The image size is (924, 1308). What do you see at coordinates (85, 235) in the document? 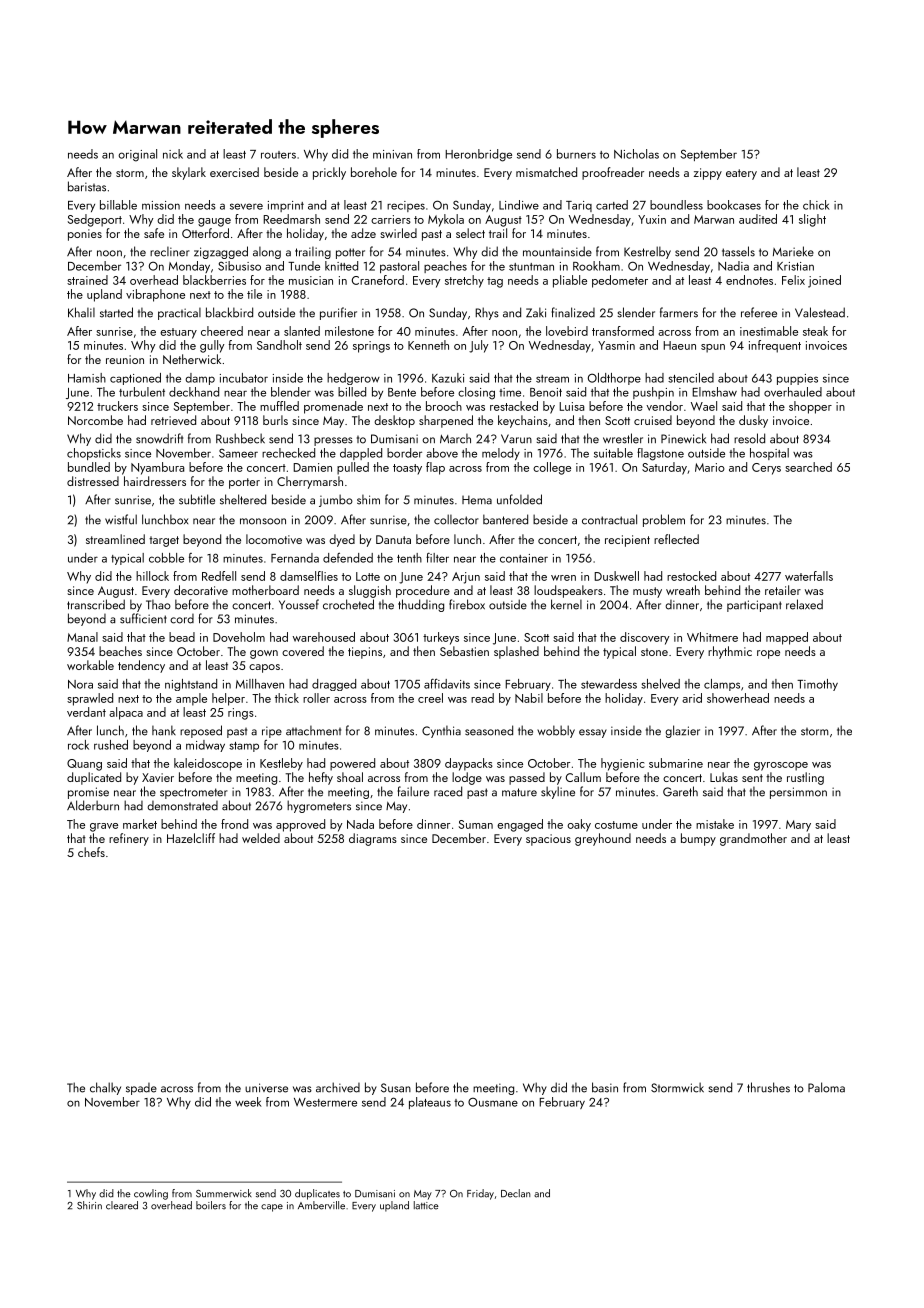
I see `ponies` at bounding box center [85, 235].
